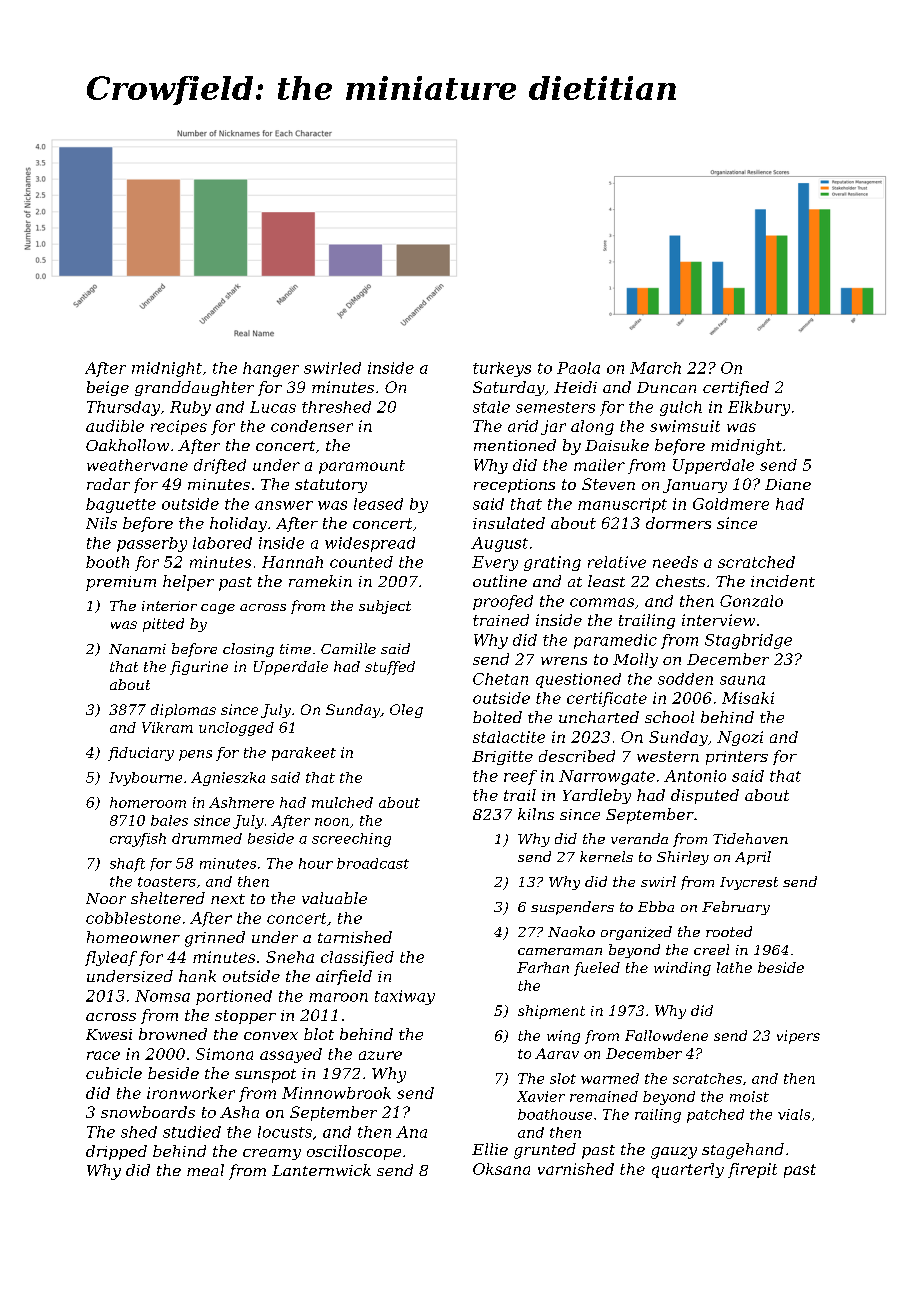  Describe the element at coordinates (615, 641) in the screenshot. I see `paramedic` at that location.
